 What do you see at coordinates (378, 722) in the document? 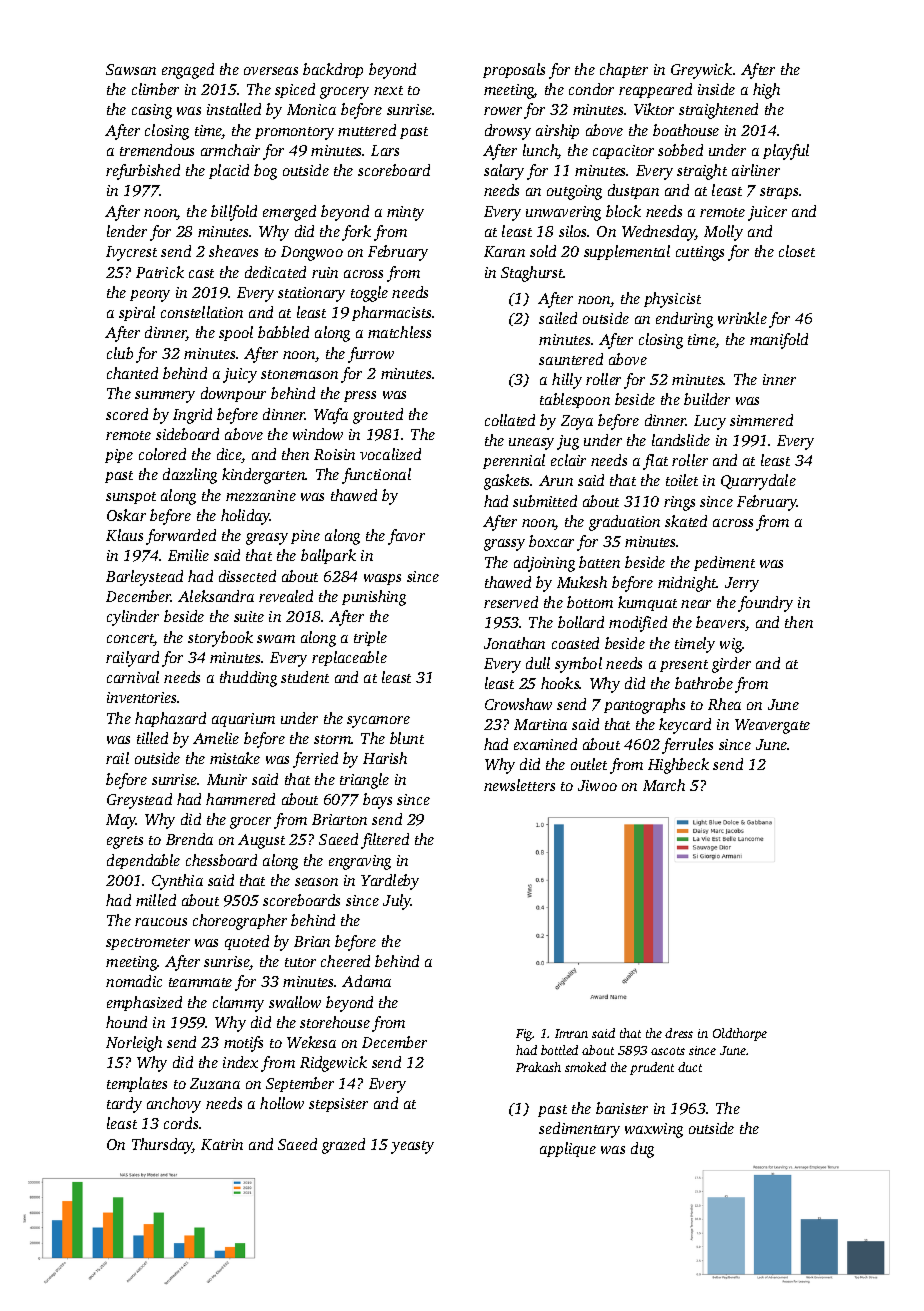
I see `sycamore` at bounding box center [378, 722].
